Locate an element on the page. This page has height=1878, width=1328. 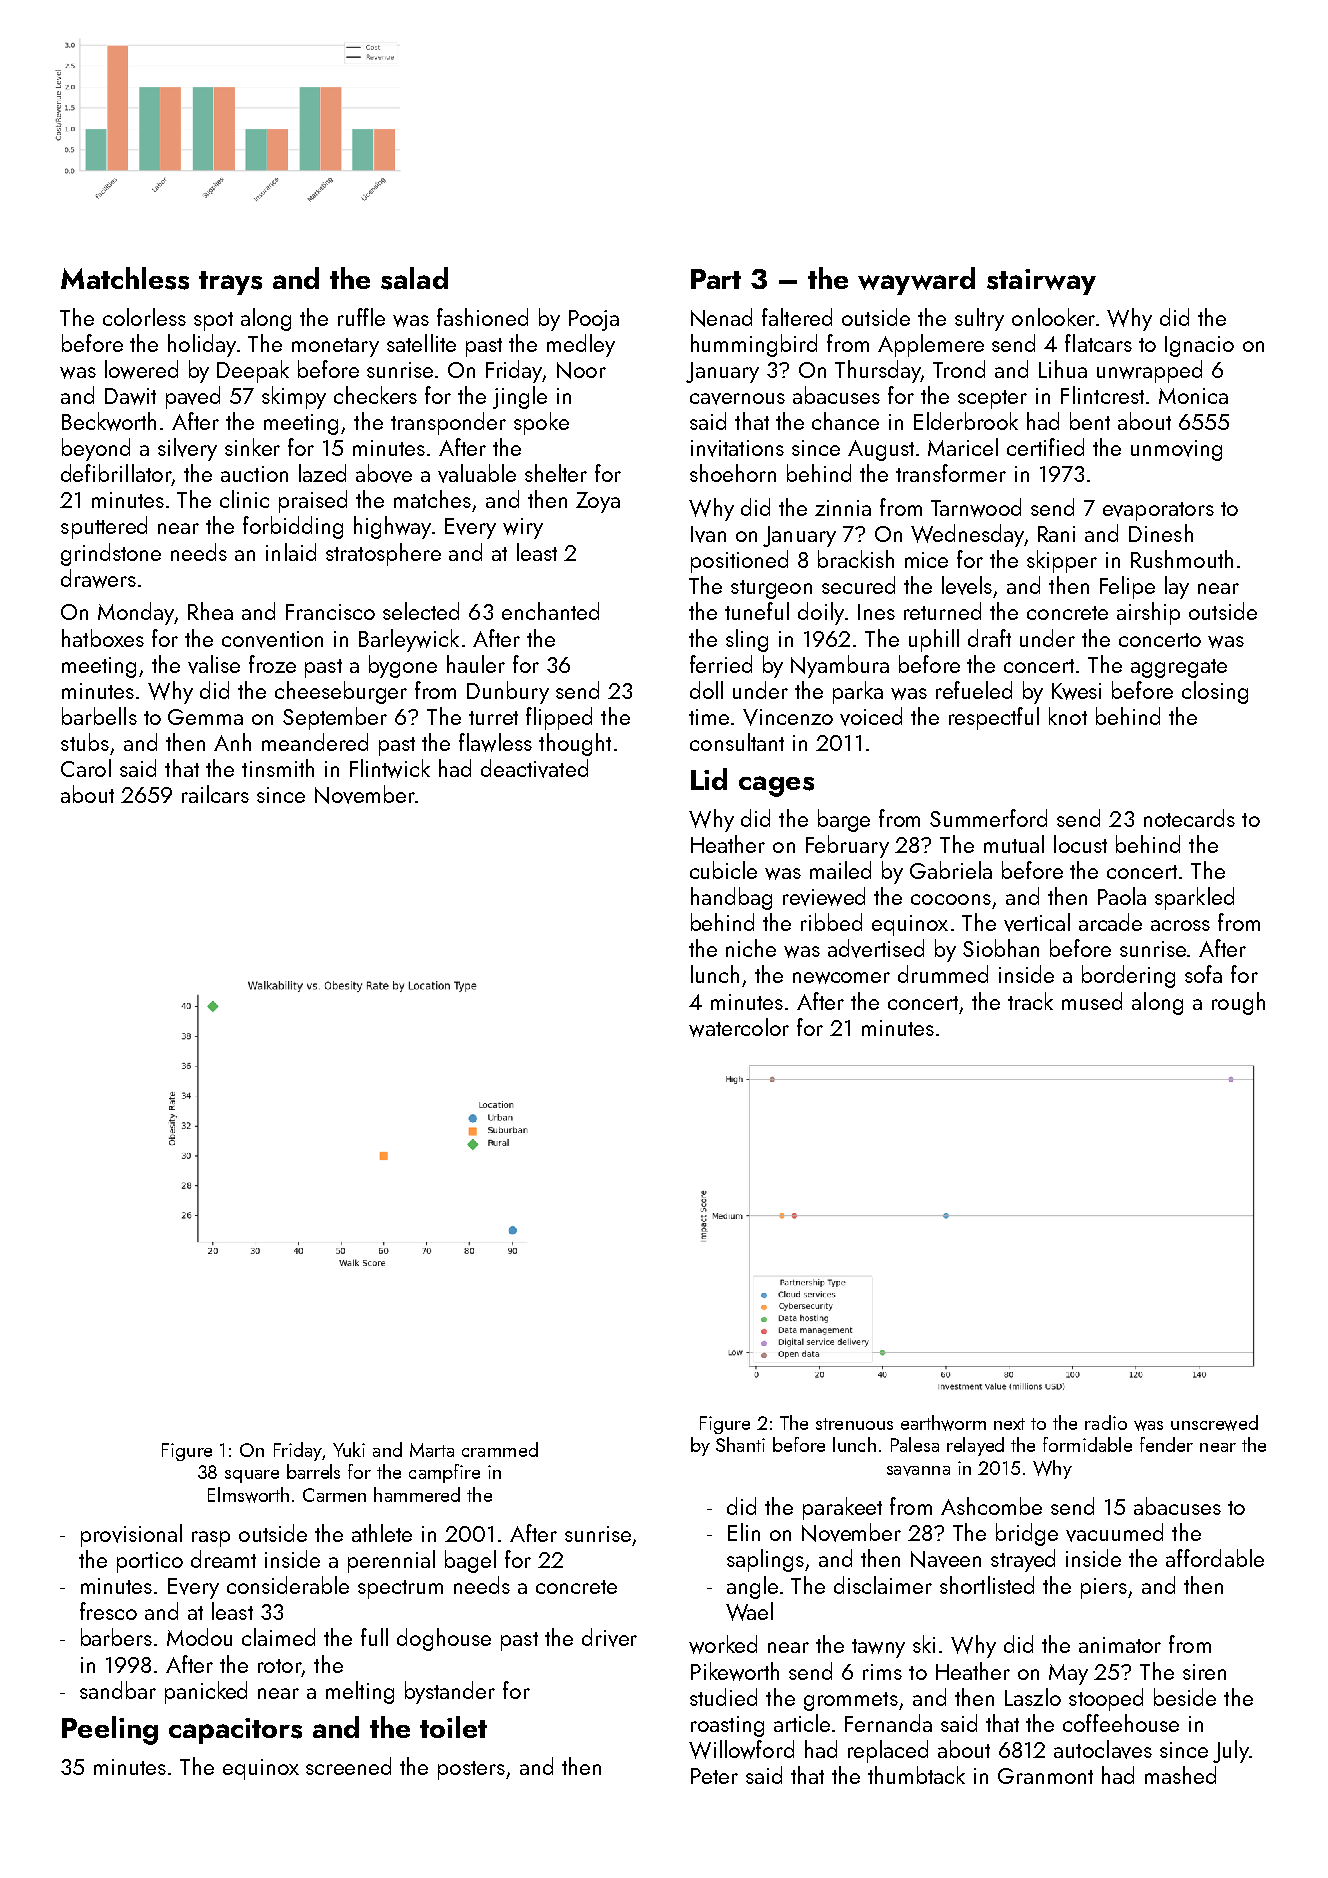
crammed is located at coordinates (500, 1449).
